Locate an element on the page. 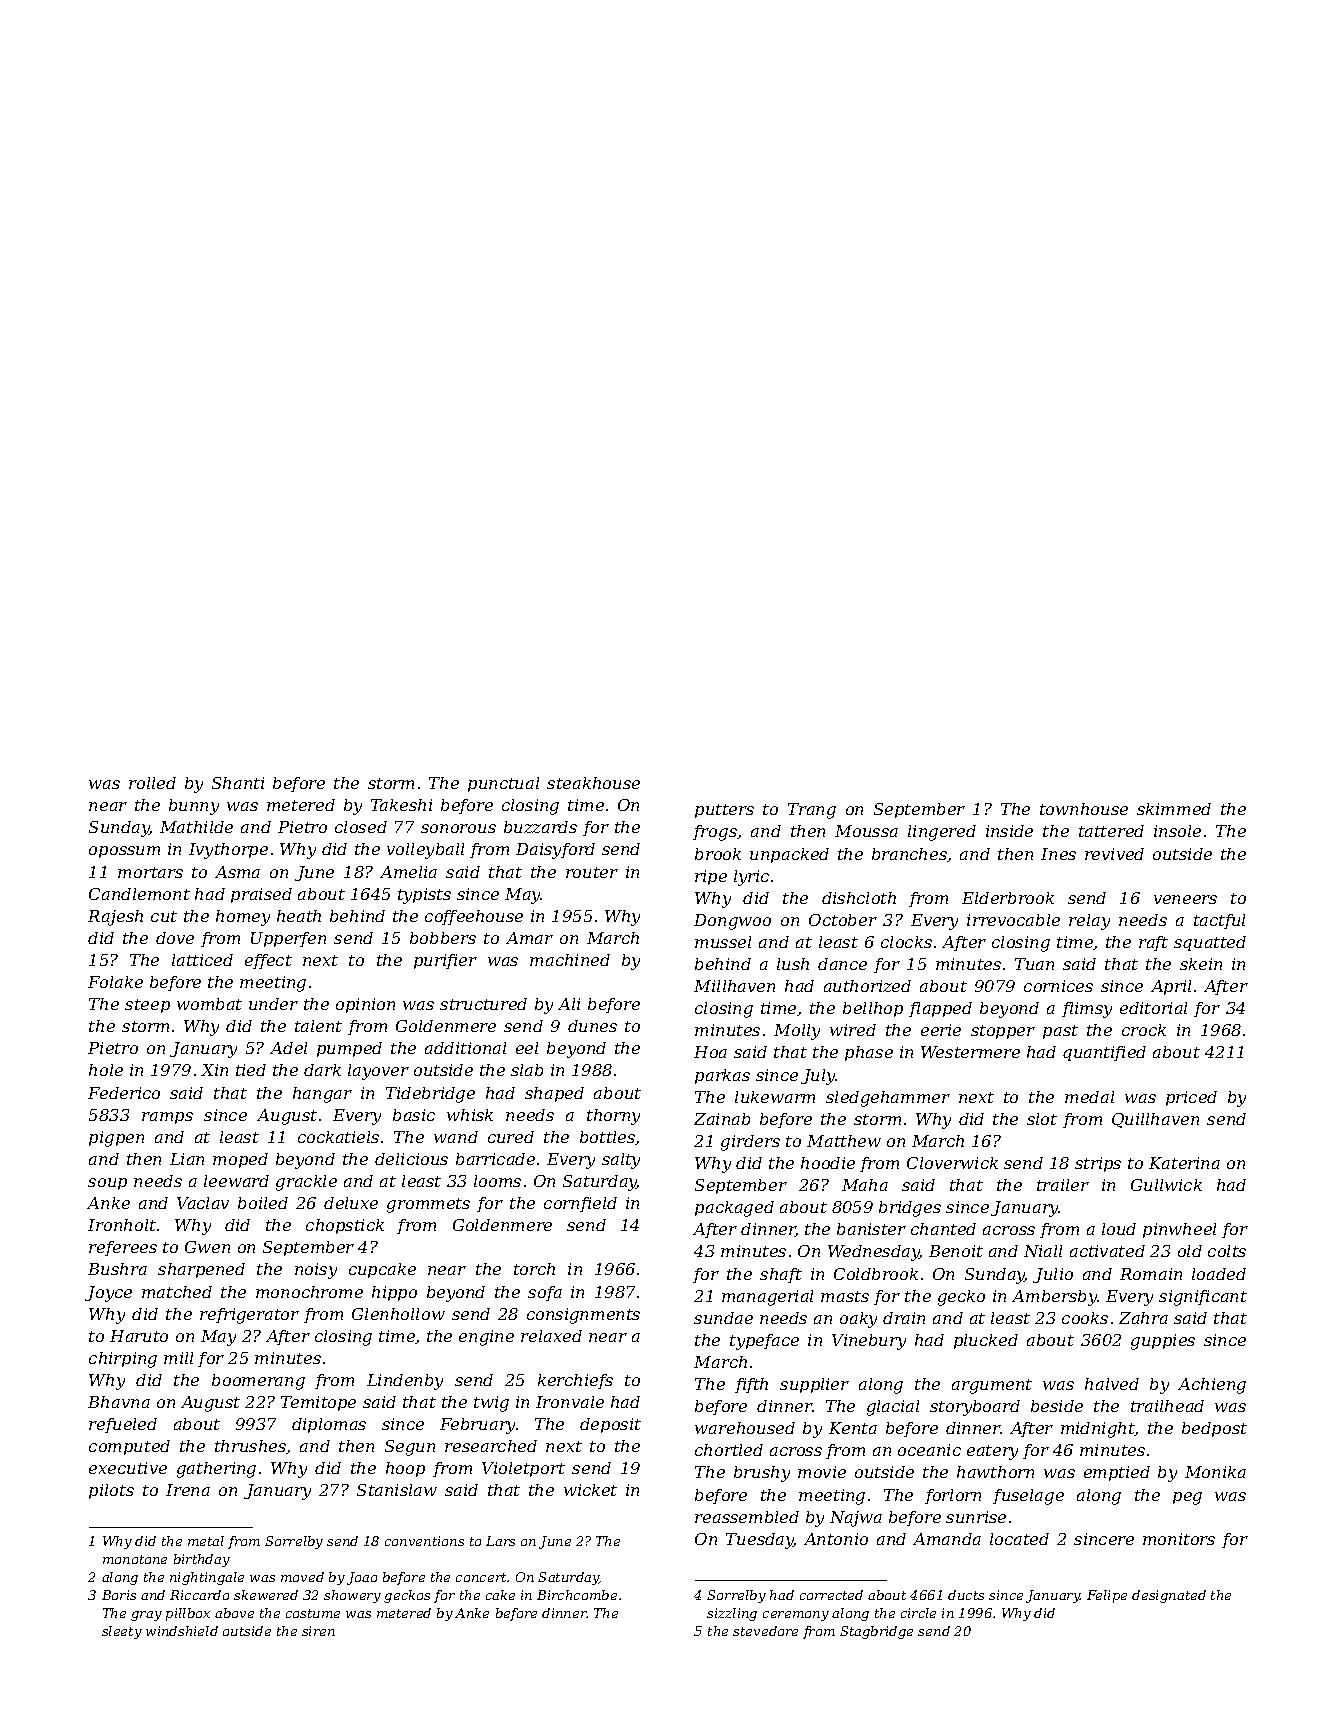 The width and height of the image is (1336, 1729). Asma is located at coordinates (237, 872).
